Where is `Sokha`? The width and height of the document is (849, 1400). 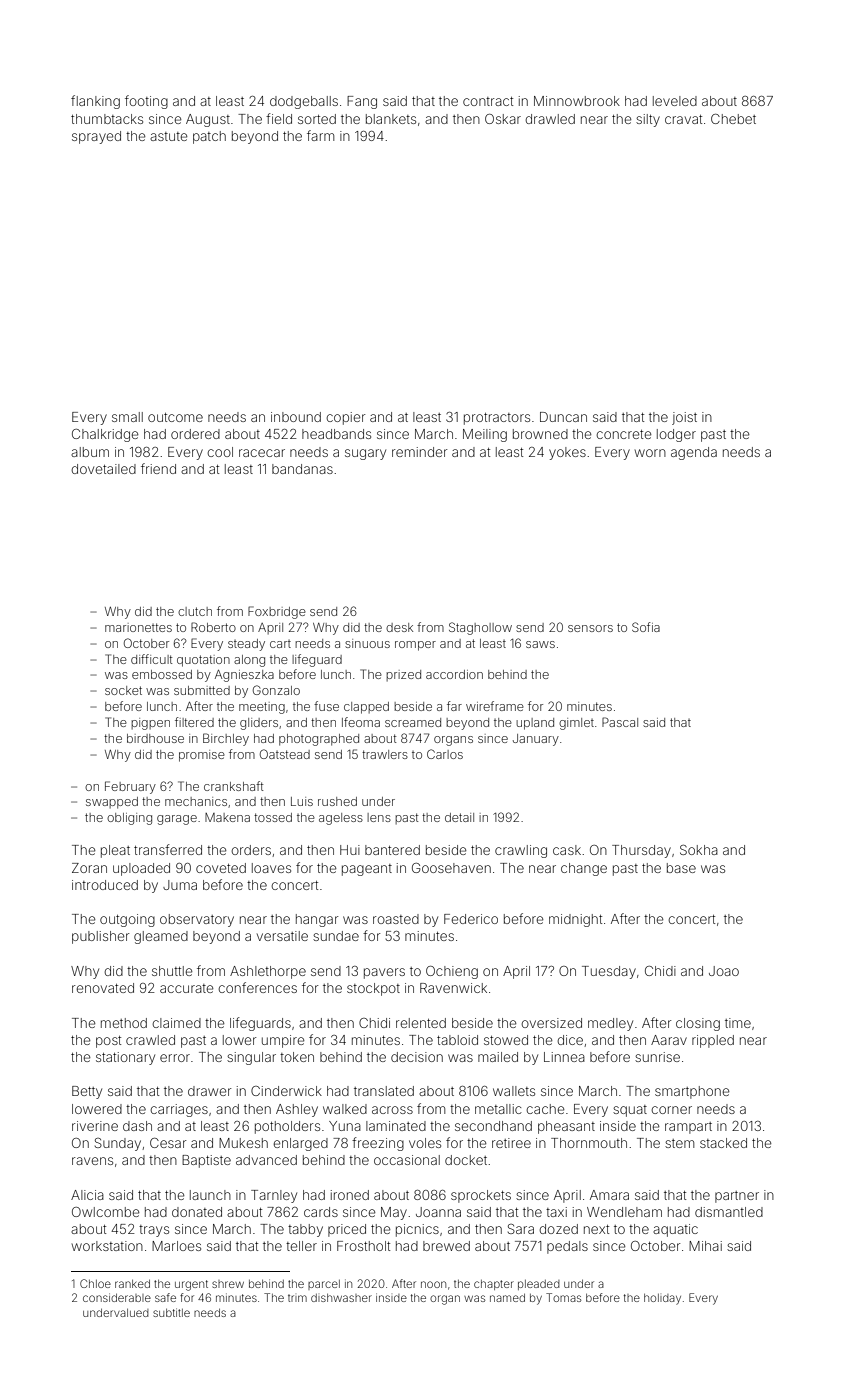
Sokha is located at coordinates (699, 850).
